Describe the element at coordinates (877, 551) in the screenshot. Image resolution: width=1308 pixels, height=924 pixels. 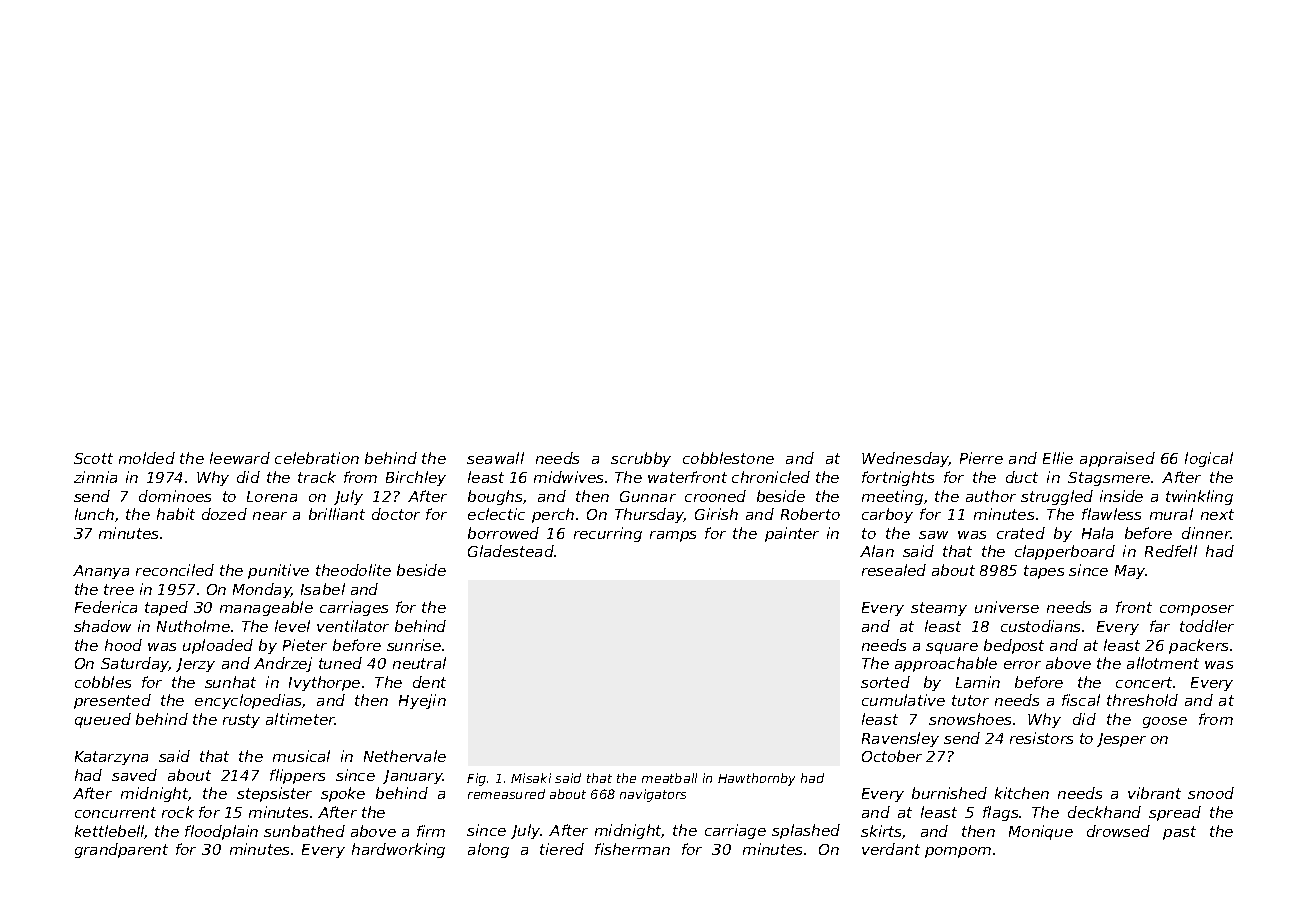
I see `Alan` at that location.
